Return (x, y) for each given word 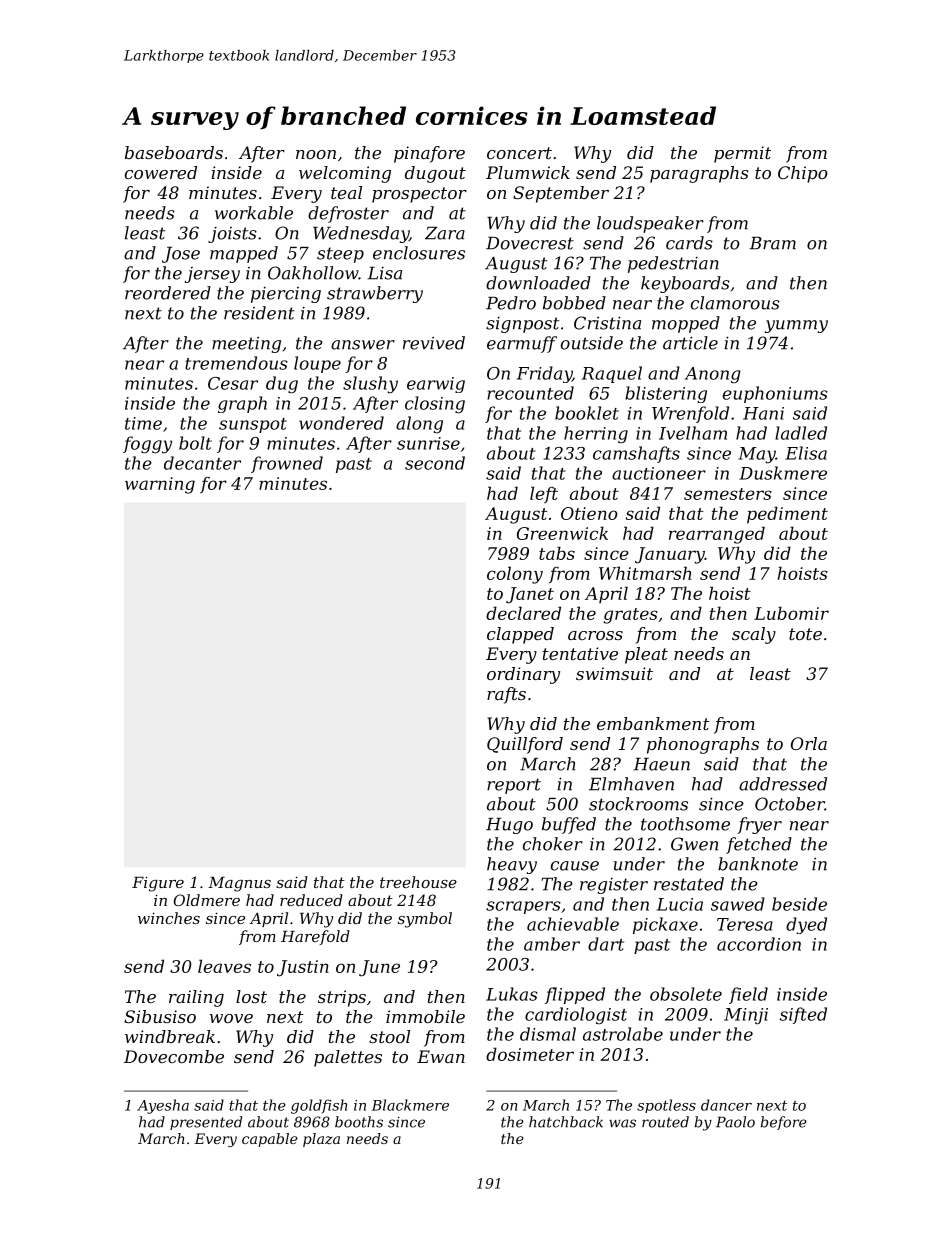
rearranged (717, 535)
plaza (321, 1140)
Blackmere (410, 1105)
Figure (158, 884)
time (143, 423)
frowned (287, 464)
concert (519, 153)
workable (254, 213)
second (435, 463)
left (544, 494)
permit (742, 154)
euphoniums (775, 394)
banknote (758, 864)
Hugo (509, 826)
